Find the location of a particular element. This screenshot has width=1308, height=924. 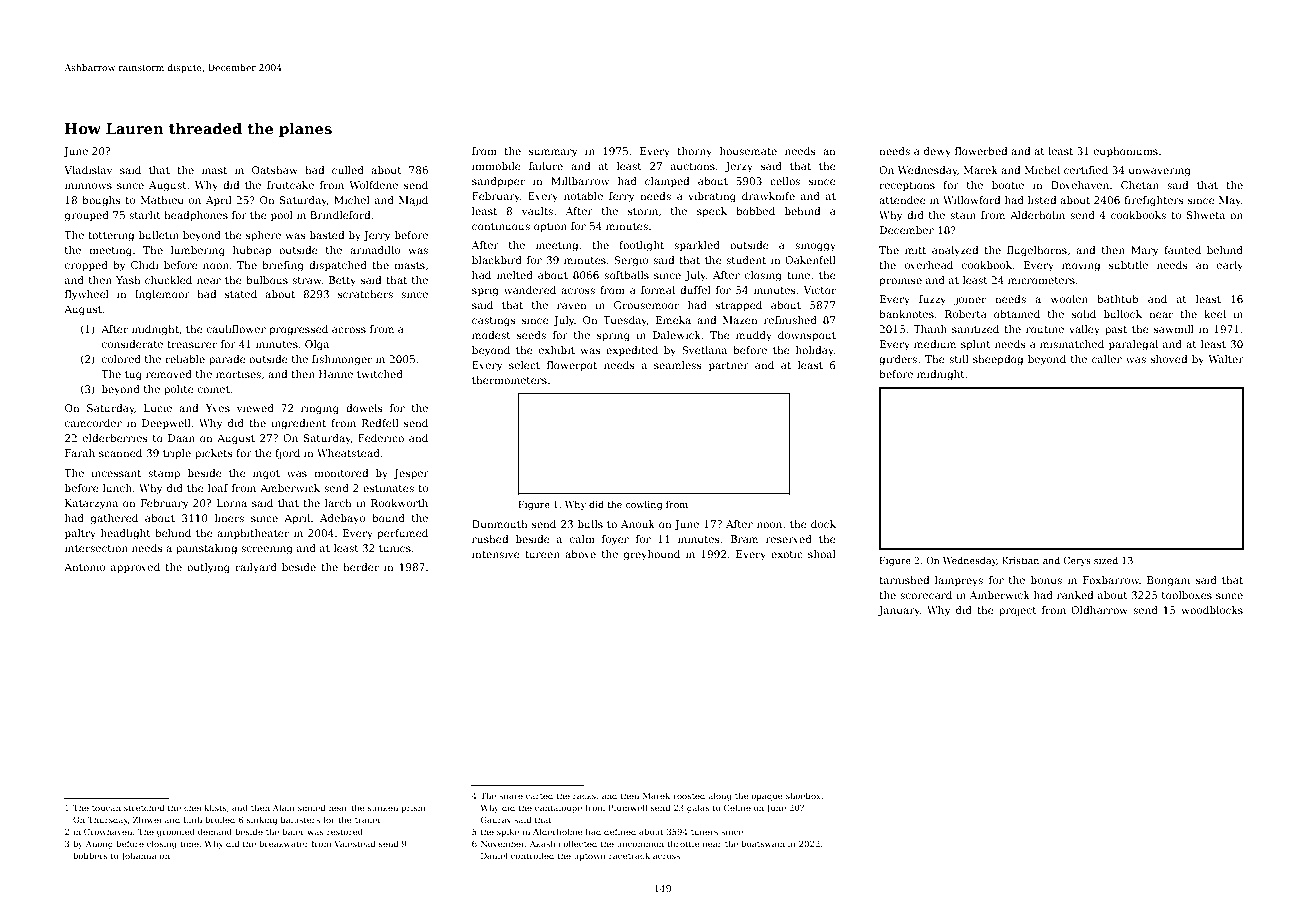

racks is located at coordinates (584, 795).
